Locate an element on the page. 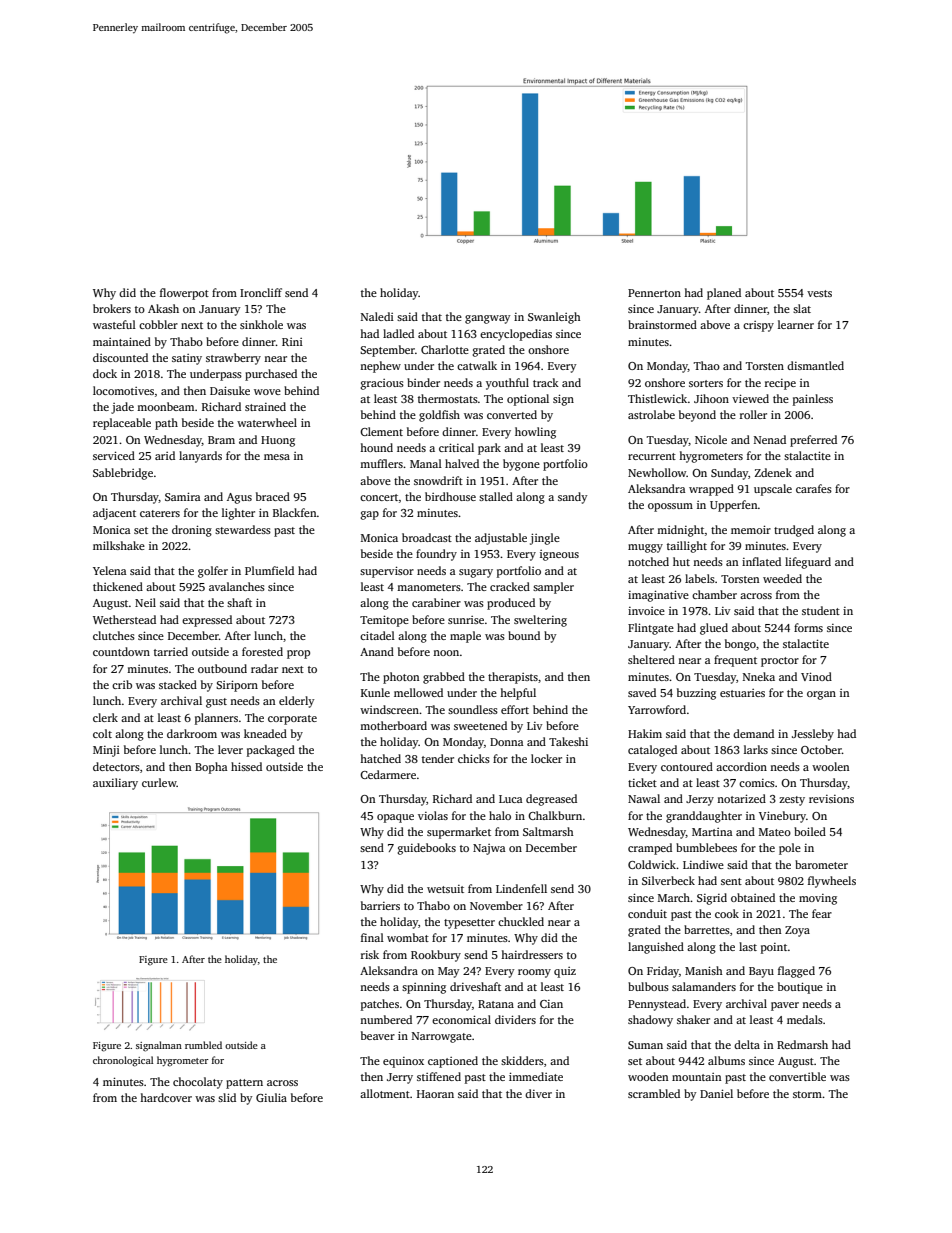  wrapped is located at coordinates (711, 490).
